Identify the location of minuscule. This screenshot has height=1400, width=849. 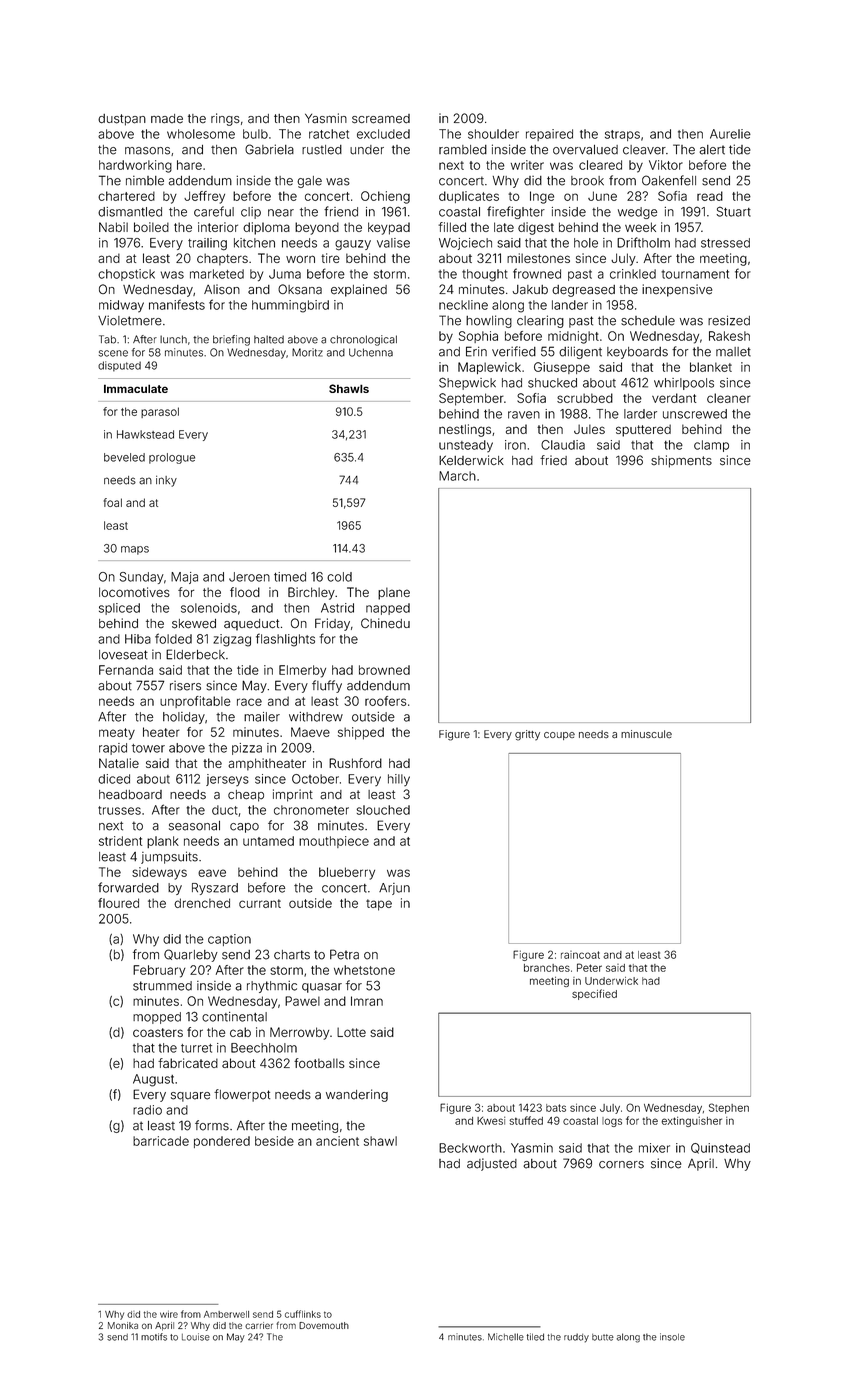
(646, 734).
